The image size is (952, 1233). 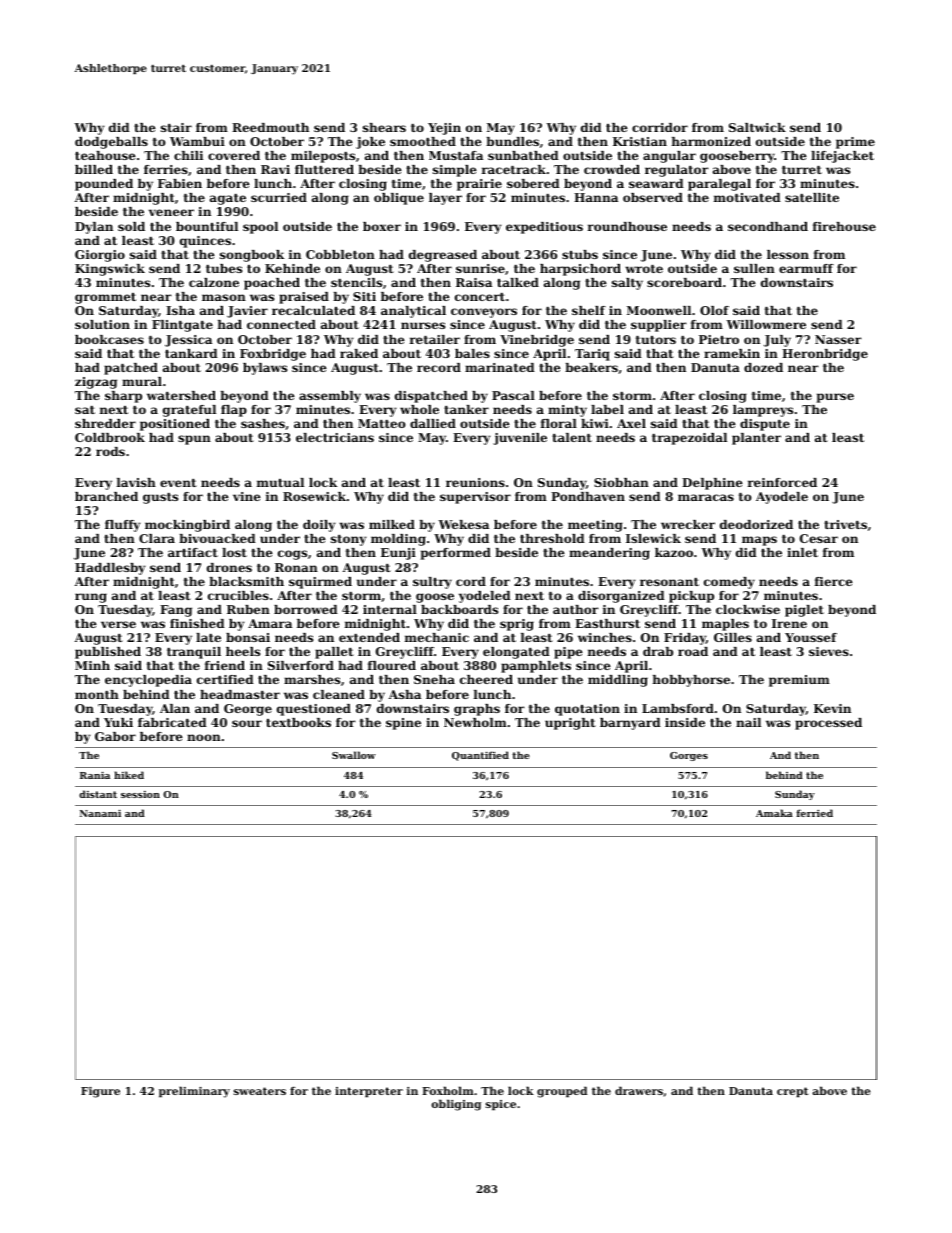 What do you see at coordinates (756, 524) in the screenshot?
I see `deodorized` at bounding box center [756, 524].
